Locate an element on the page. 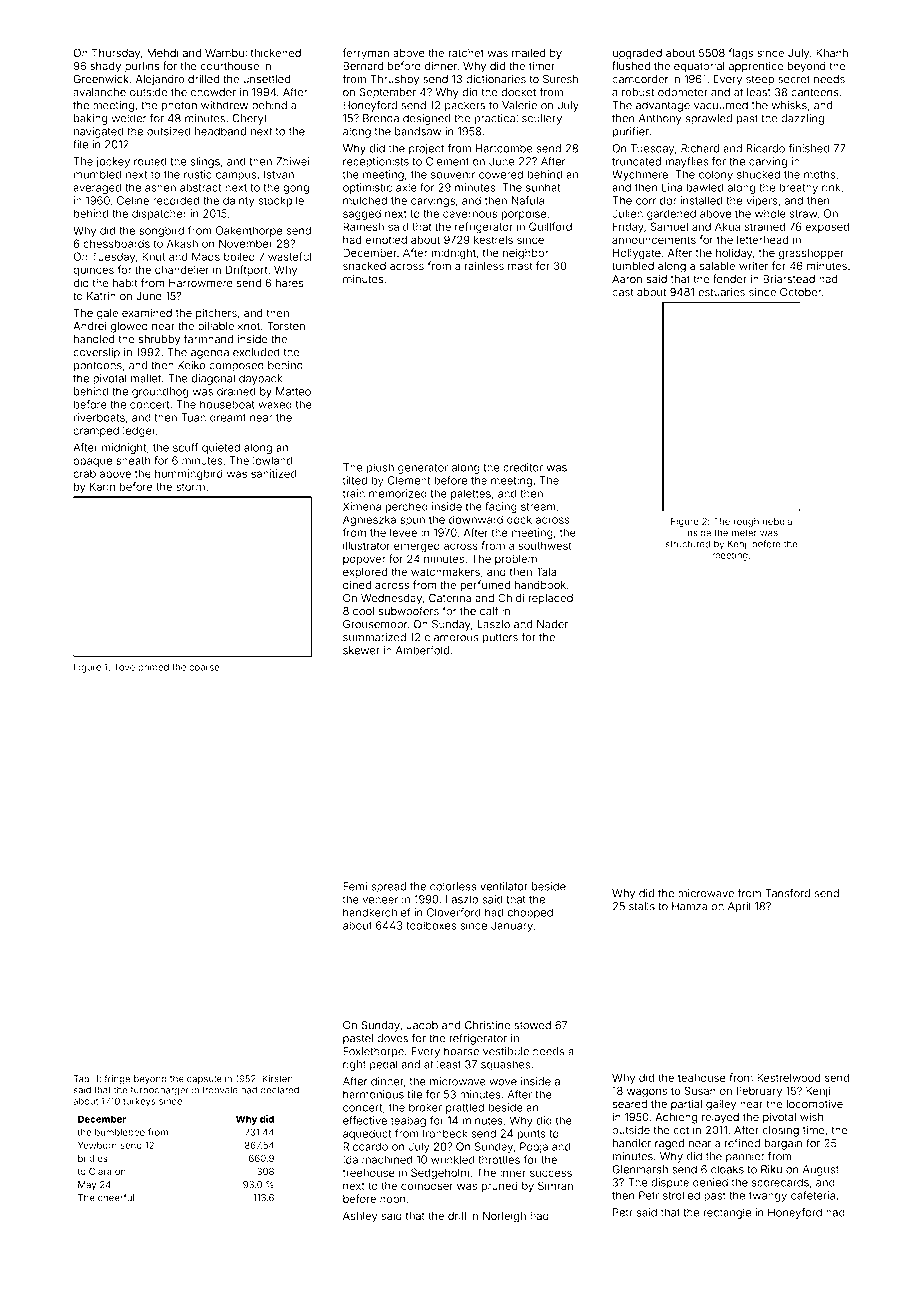 The height and width of the page is (1308, 924). southwest is located at coordinates (544, 546).
